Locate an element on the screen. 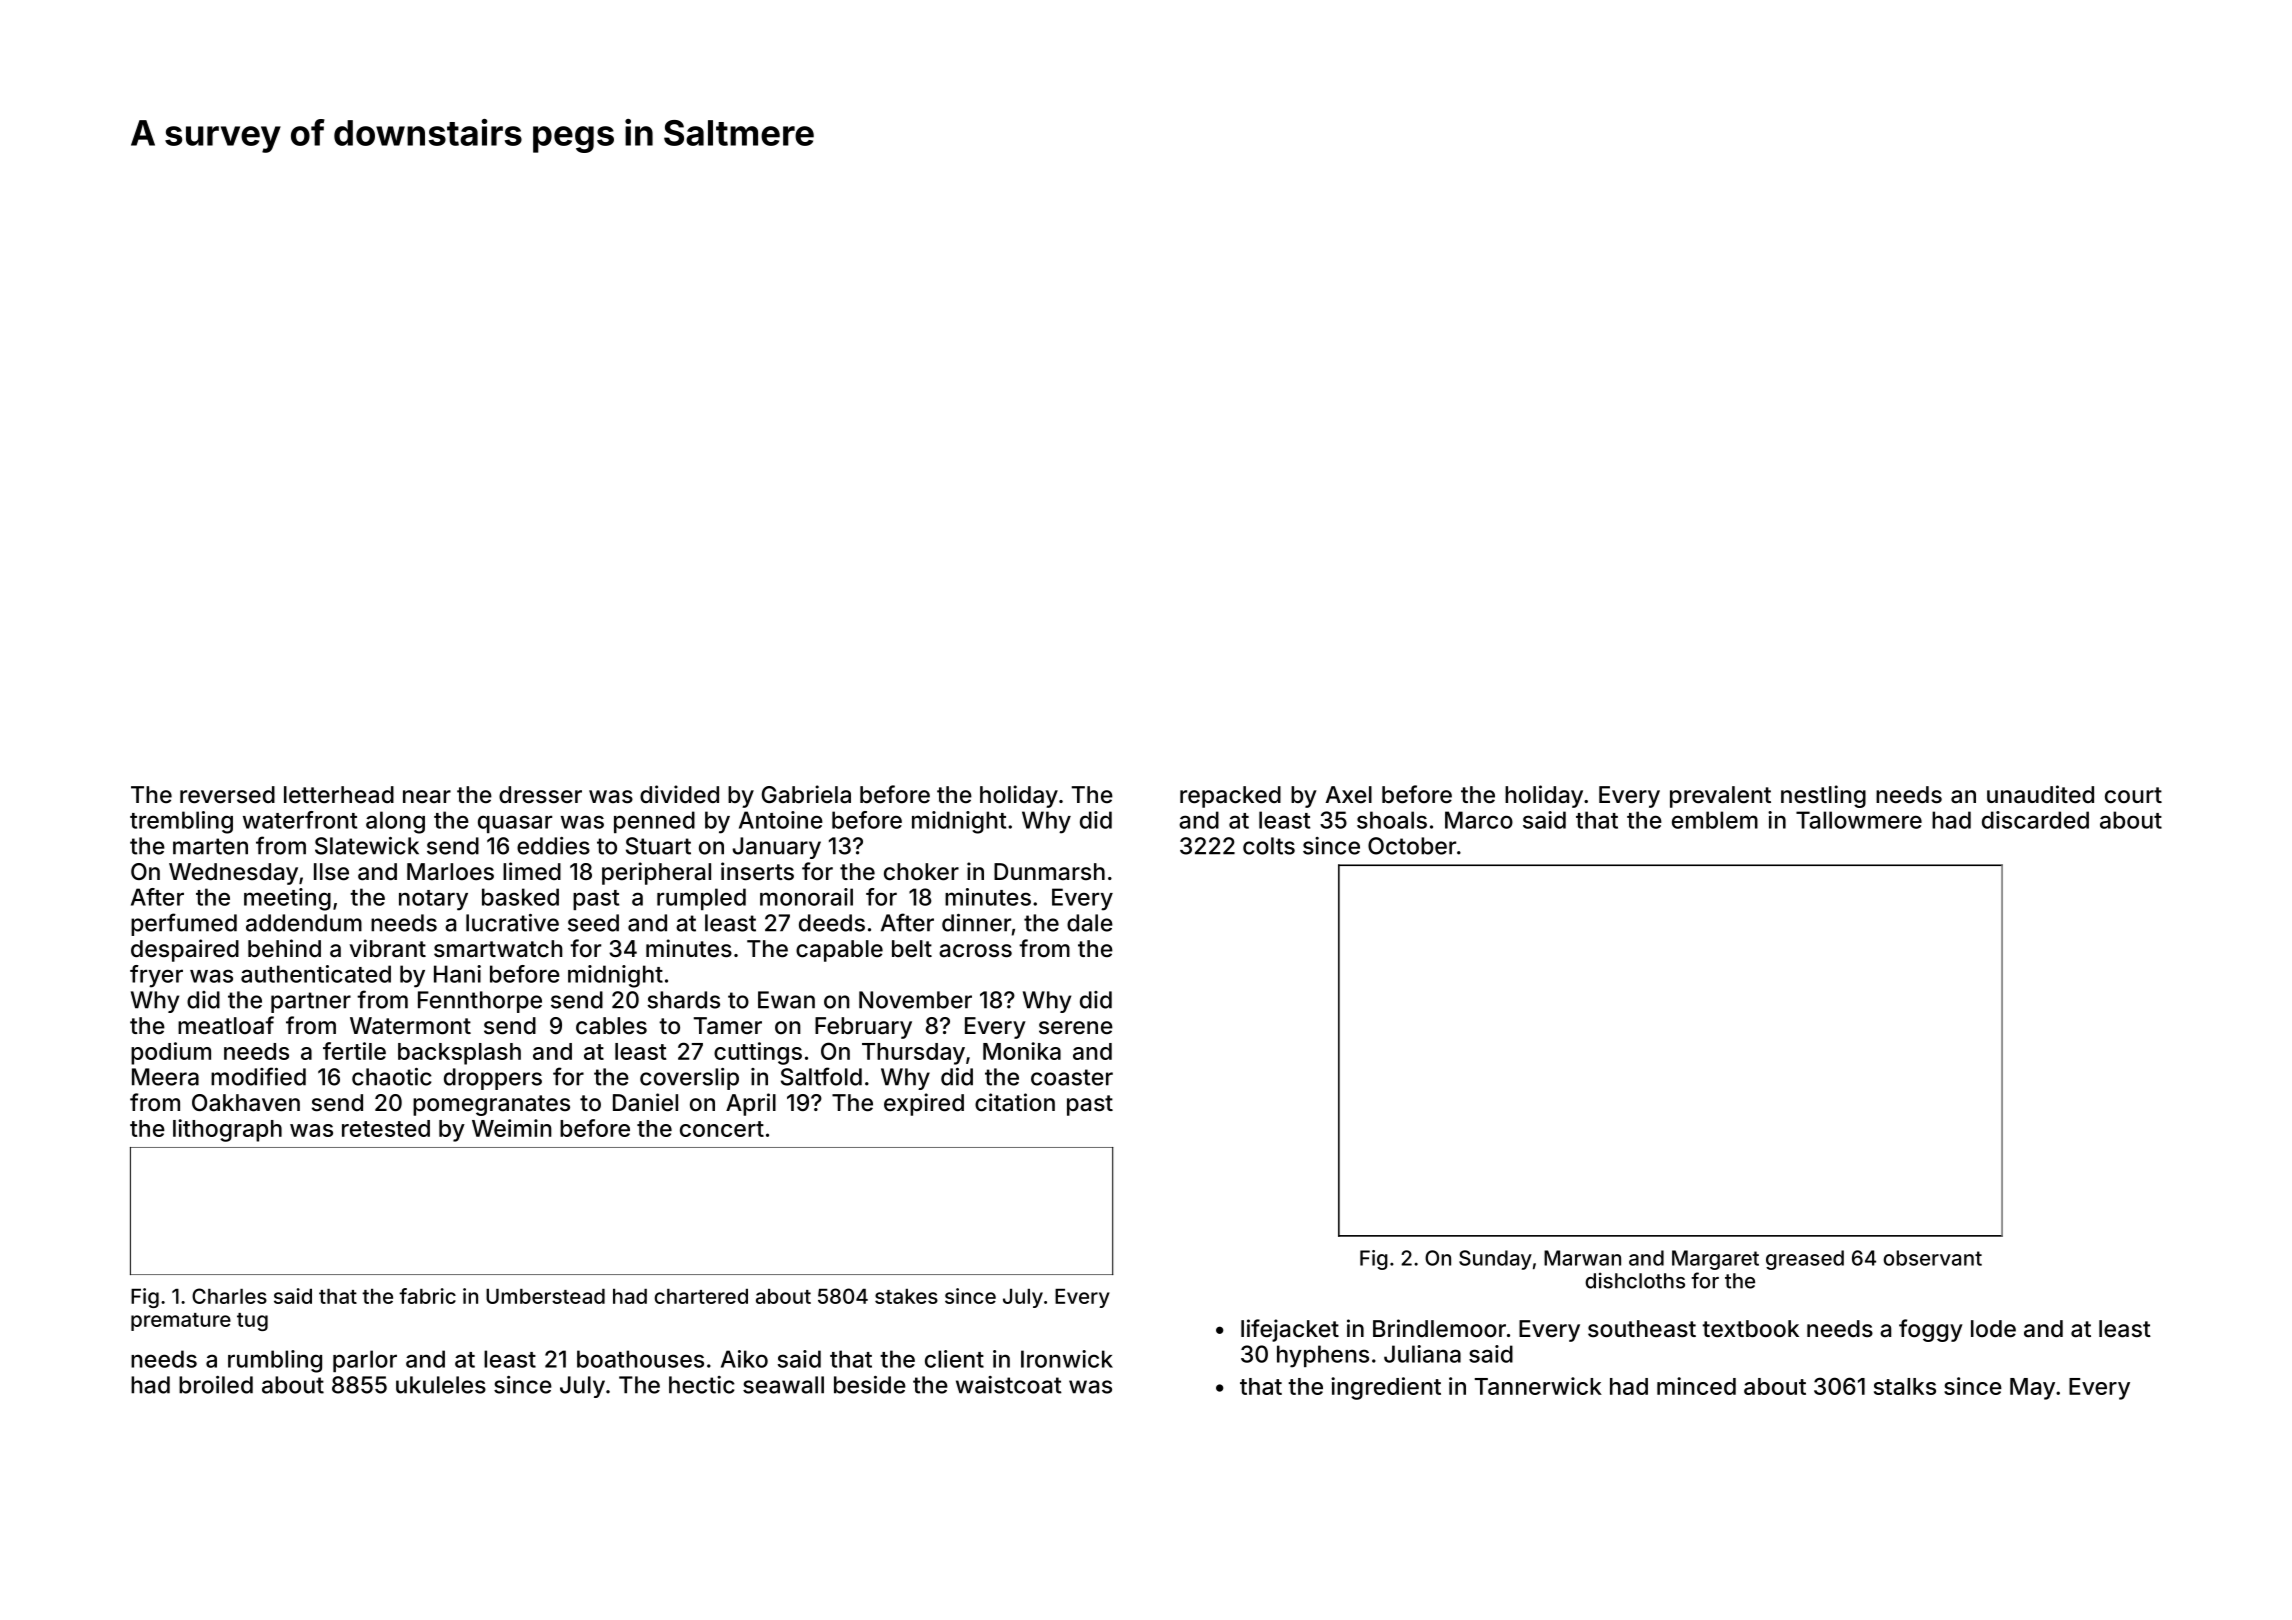  court is located at coordinates (2133, 795).
